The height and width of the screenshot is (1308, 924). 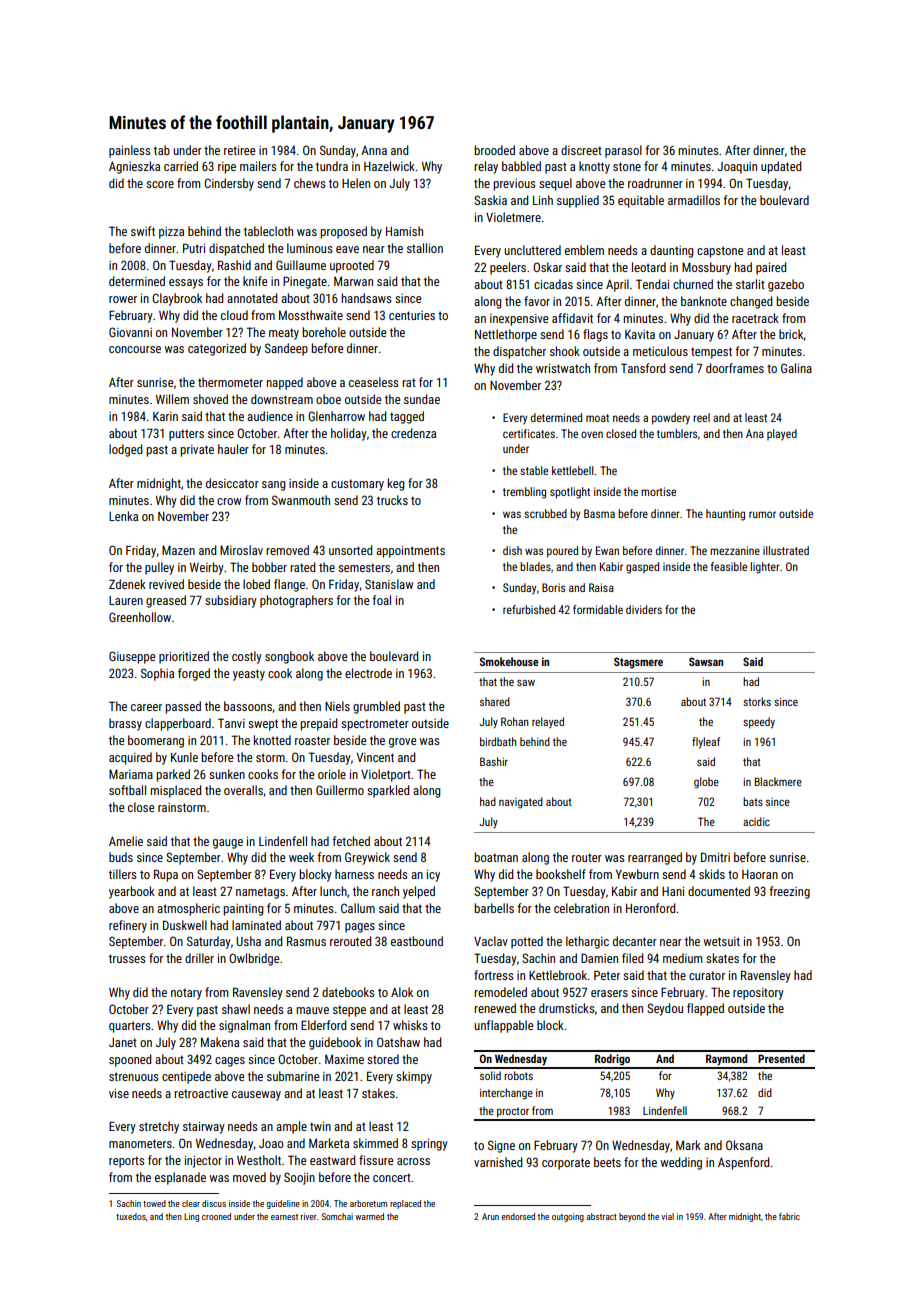 I want to click on icy, so click(x=433, y=876).
